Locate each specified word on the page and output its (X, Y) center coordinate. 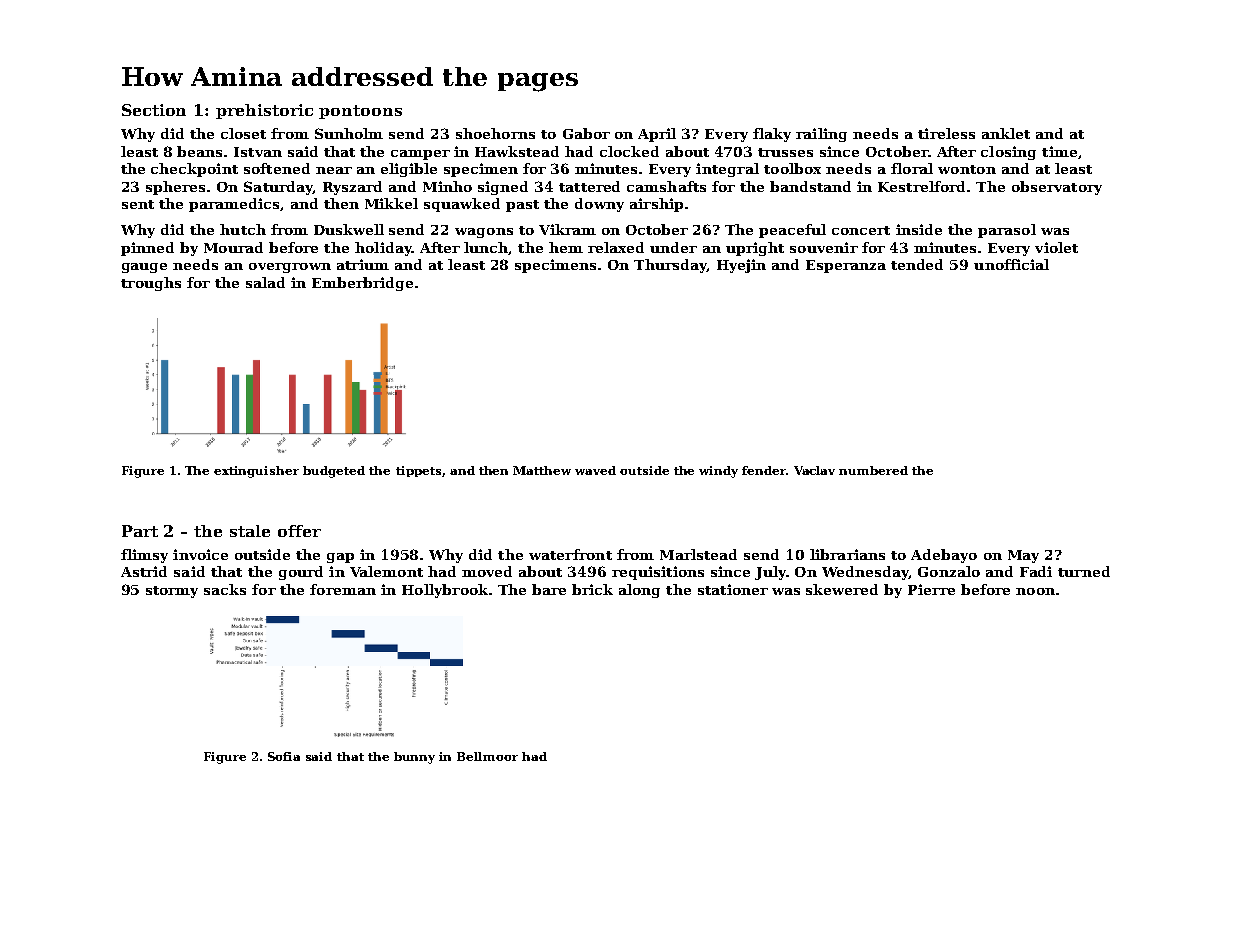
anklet (1006, 133)
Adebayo (944, 556)
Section (154, 110)
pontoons (360, 112)
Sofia (284, 756)
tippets (418, 471)
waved (595, 470)
